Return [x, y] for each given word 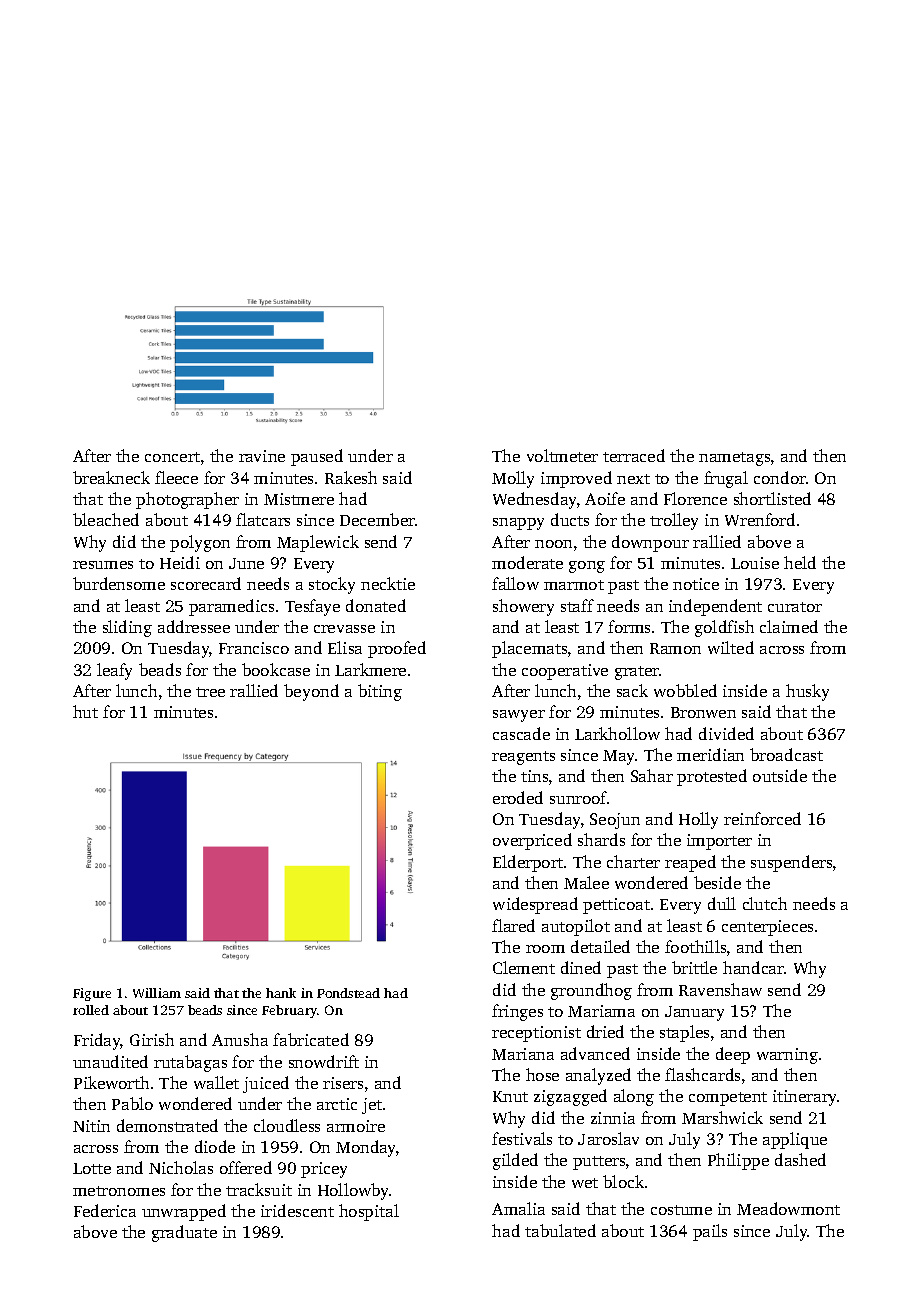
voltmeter [562, 455]
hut [85, 711]
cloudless [287, 1125]
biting [380, 692]
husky [807, 692]
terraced [634, 455]
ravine [262, 456]
